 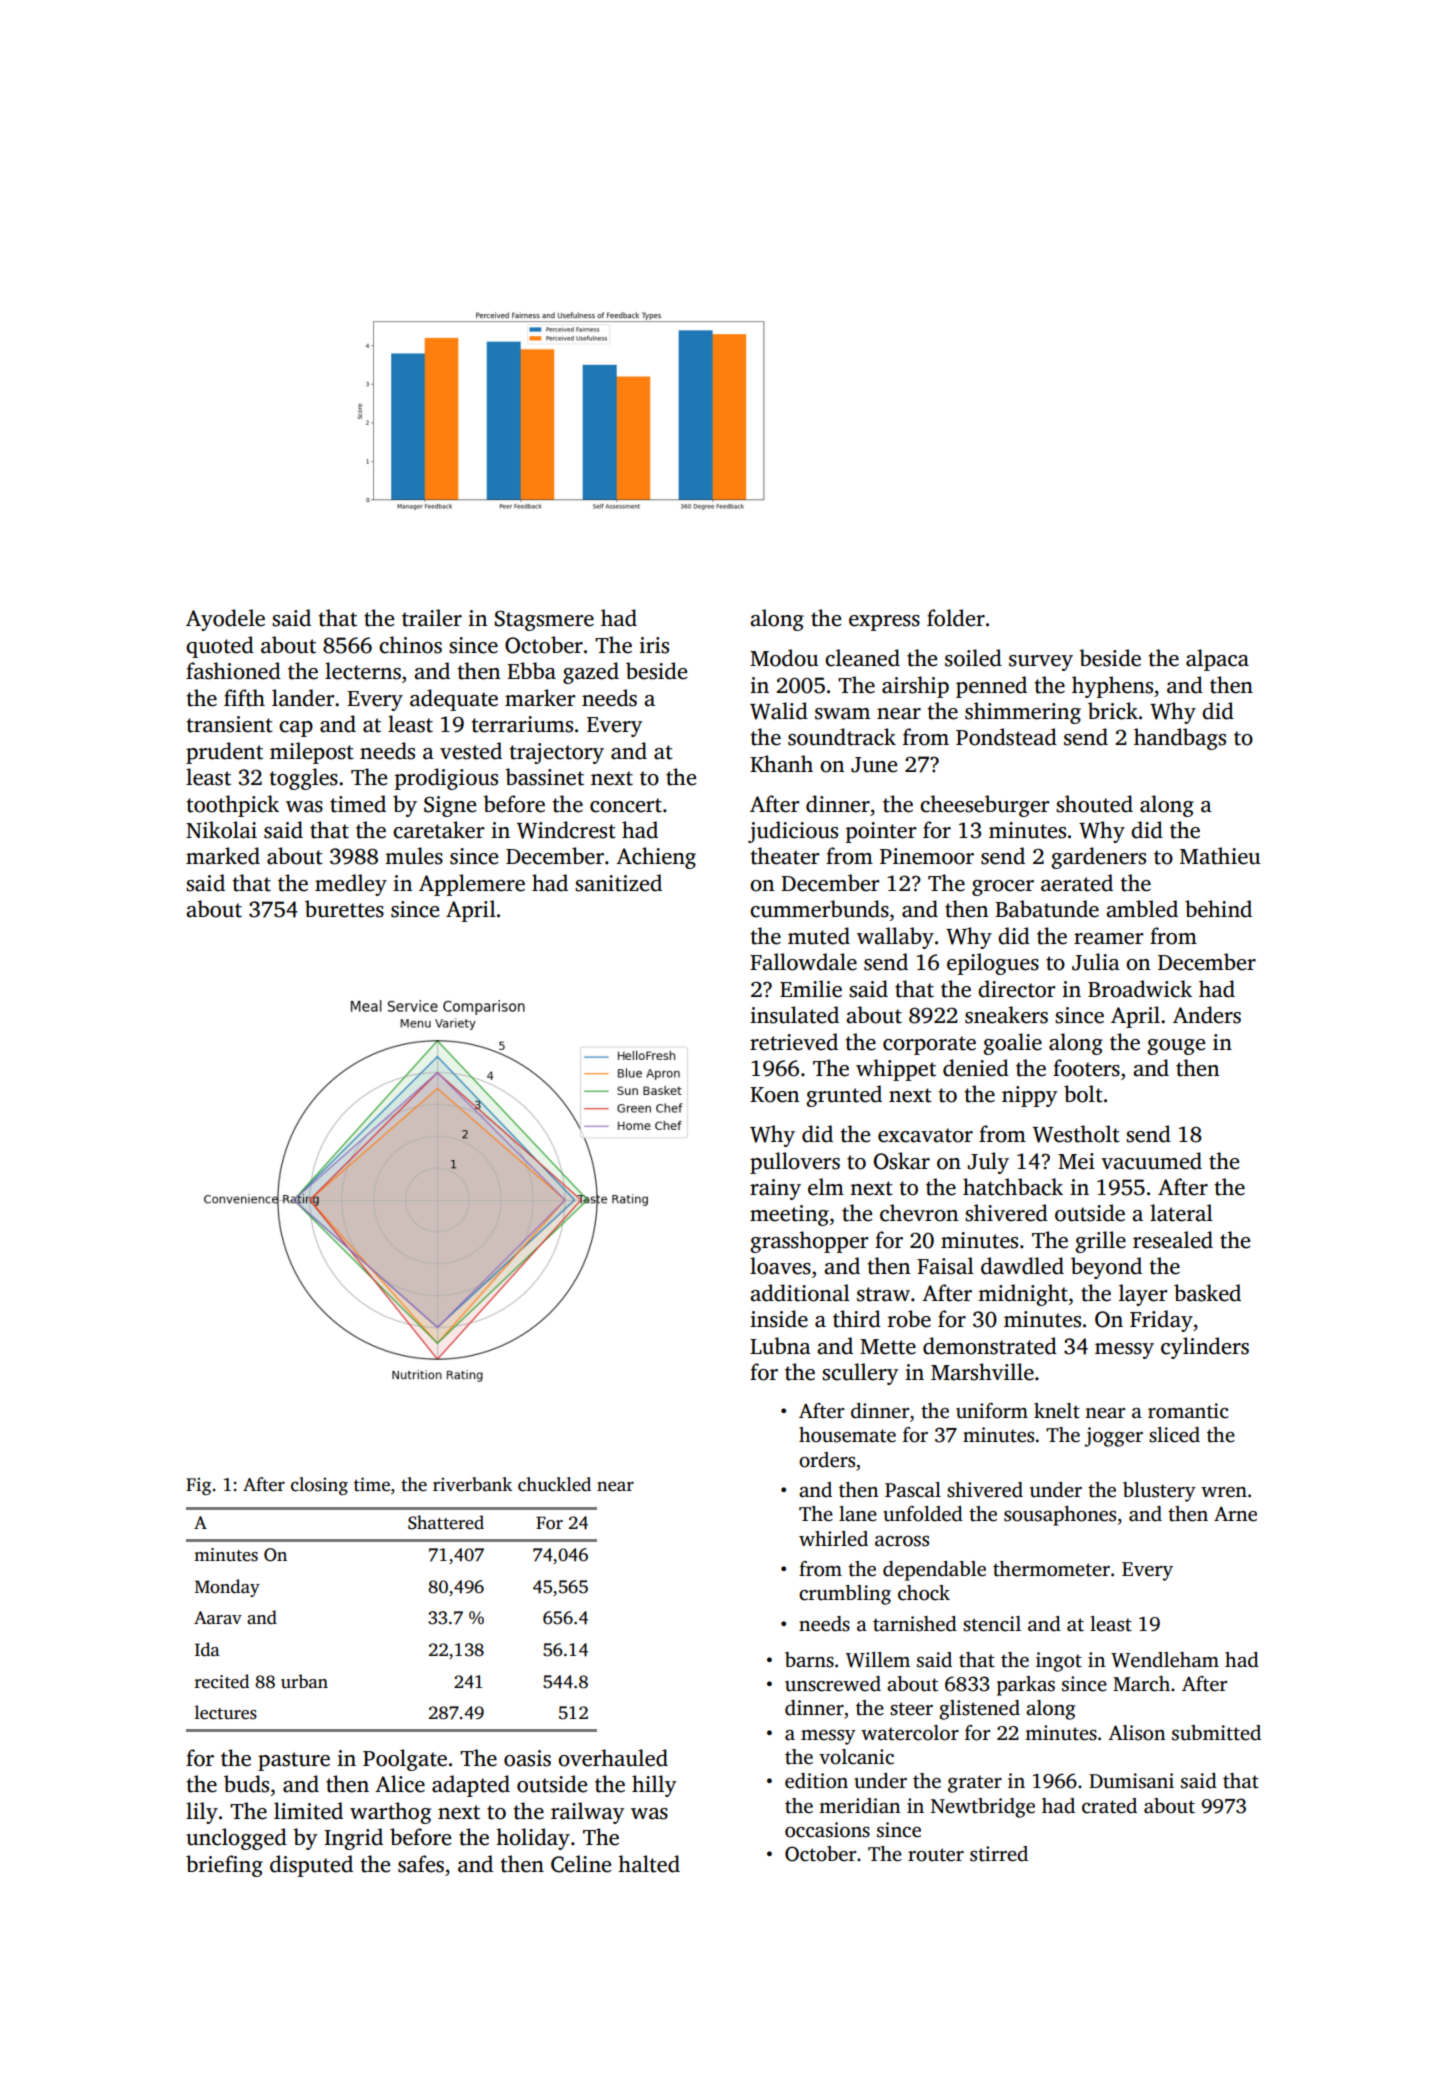 I want to click on behind, so click(x=1218, y=909).
